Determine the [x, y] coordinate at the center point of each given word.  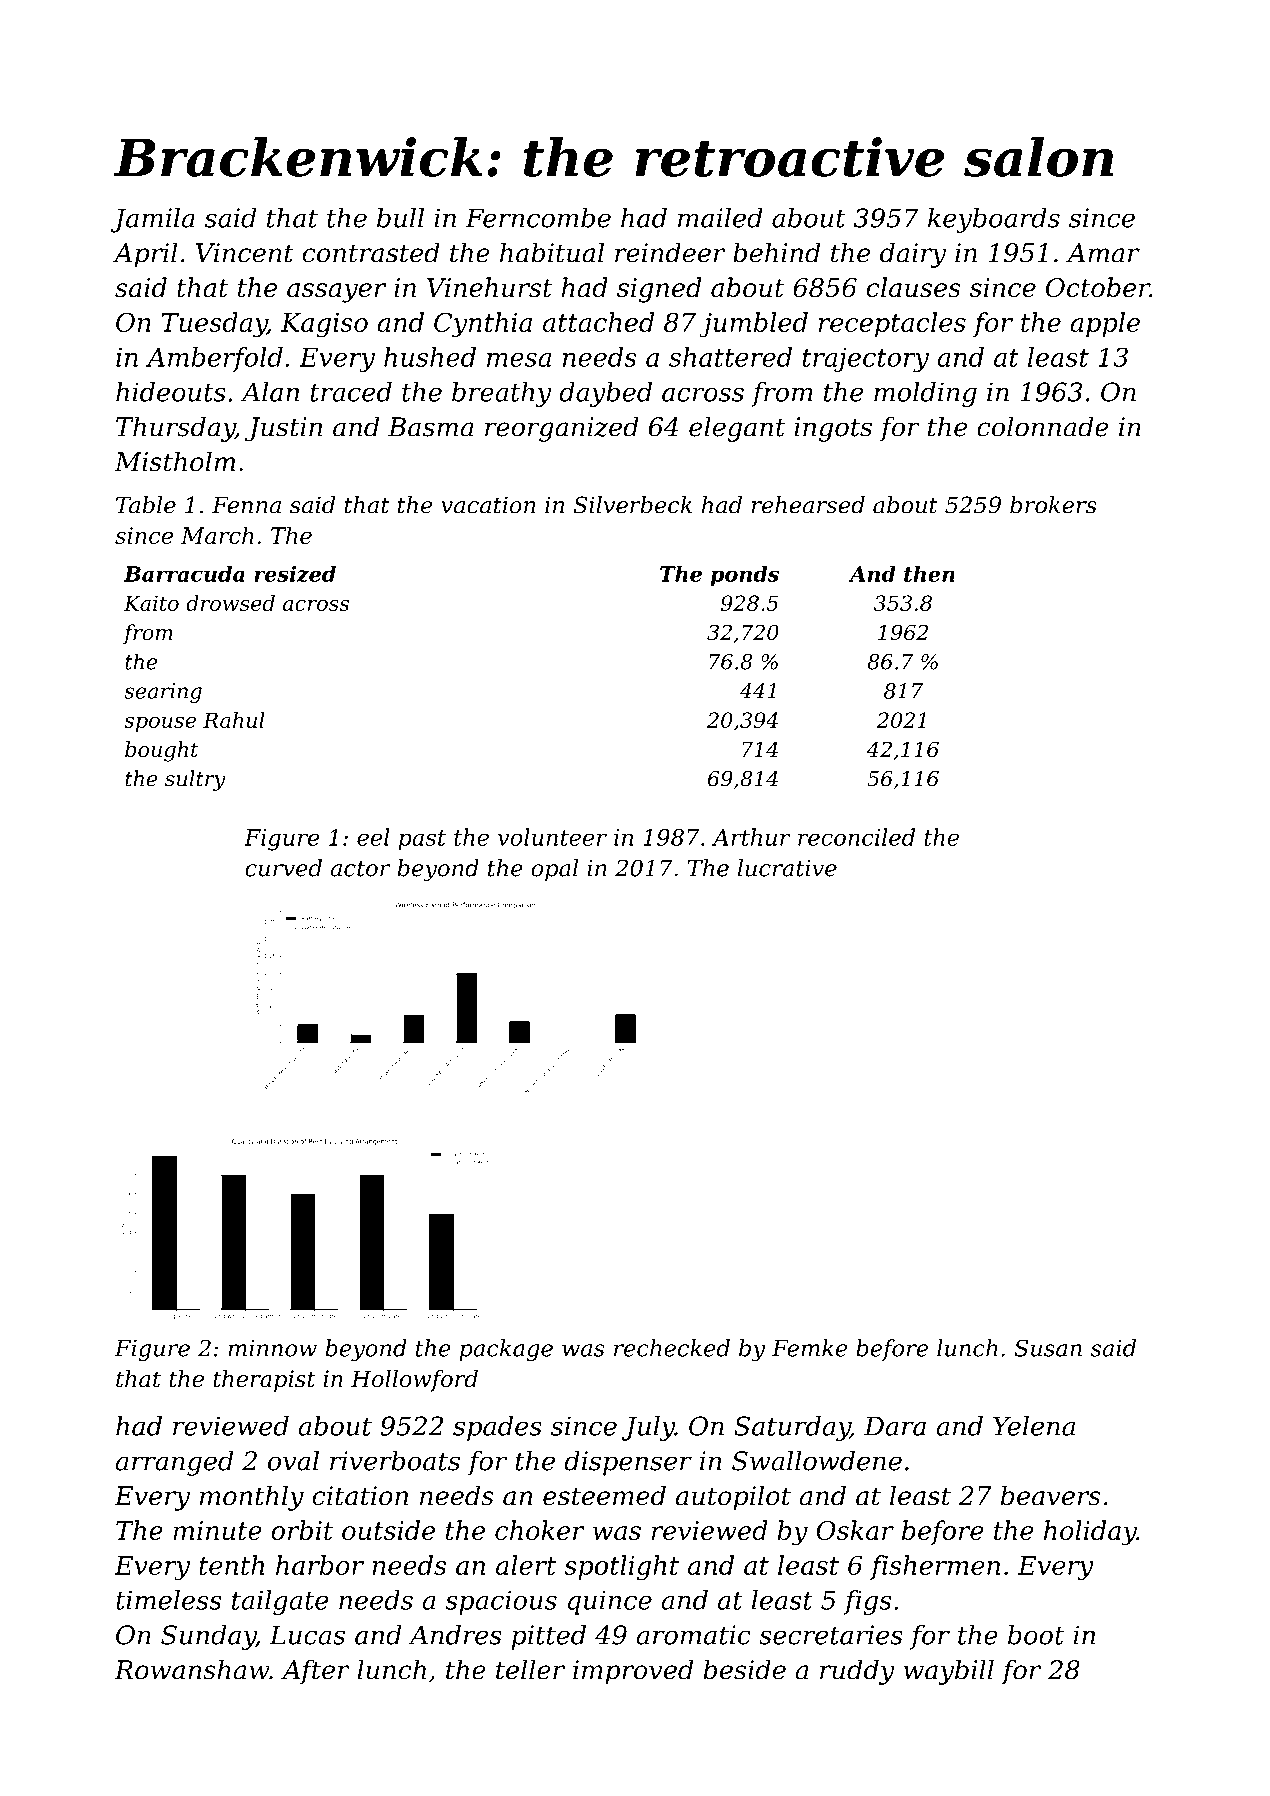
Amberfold [214, 359]
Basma [431, 427]
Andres [455, 1635]
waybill [949, 1672]
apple [1105, 324]
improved [633, 1672]
